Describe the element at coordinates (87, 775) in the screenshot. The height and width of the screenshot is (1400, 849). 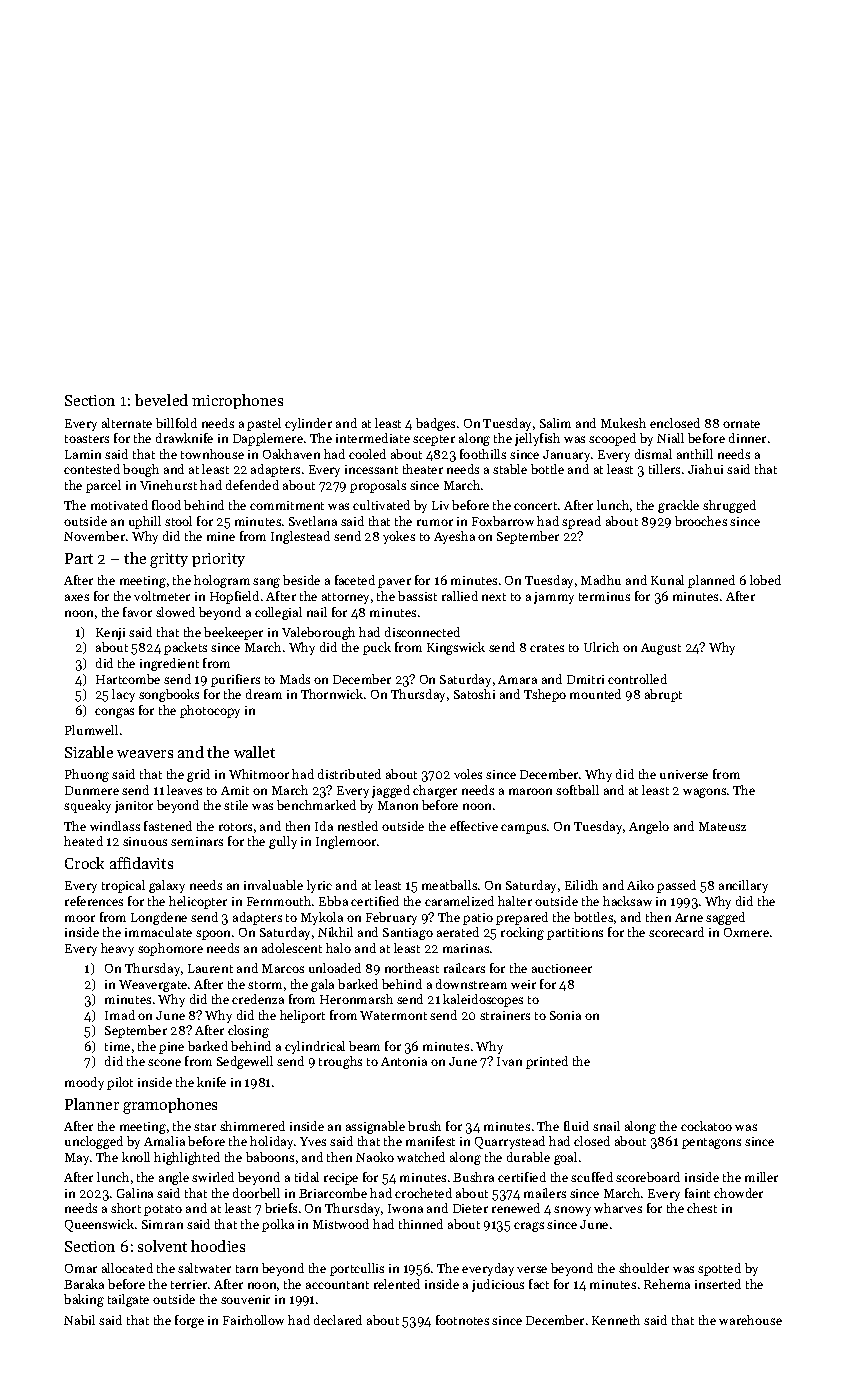
I see `Phuong` at that location.
